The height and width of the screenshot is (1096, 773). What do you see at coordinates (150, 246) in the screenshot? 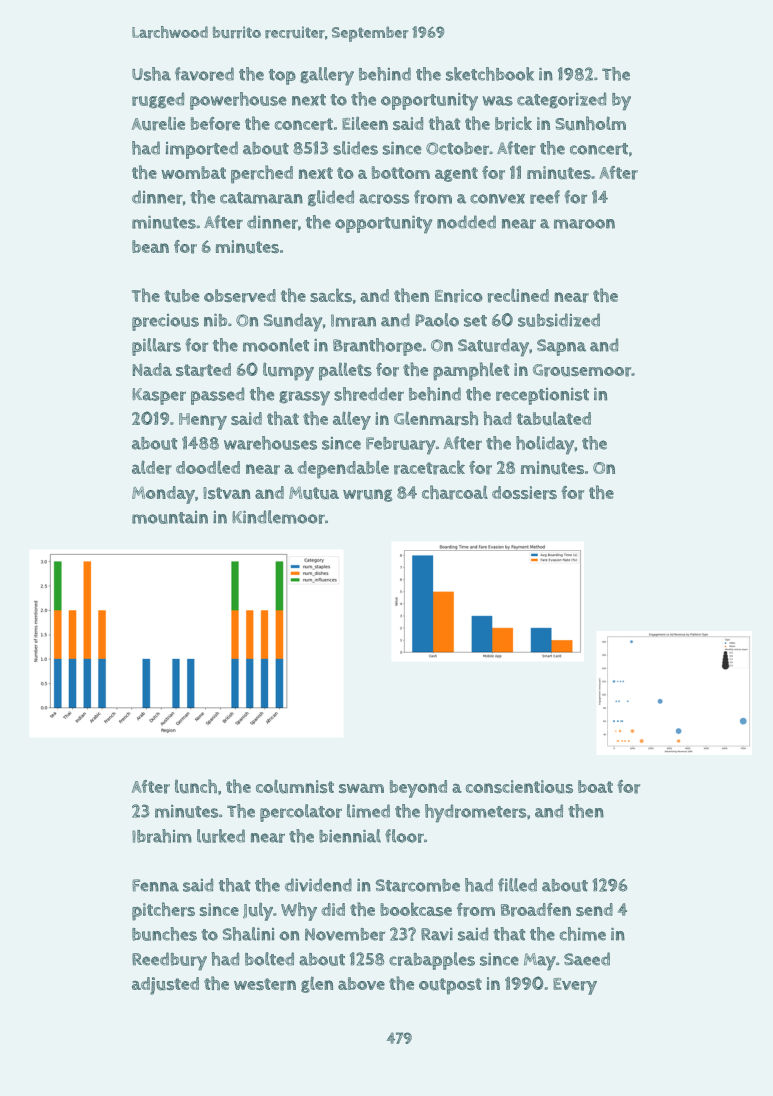
I see `bean` at bounding box center [150, 246].
